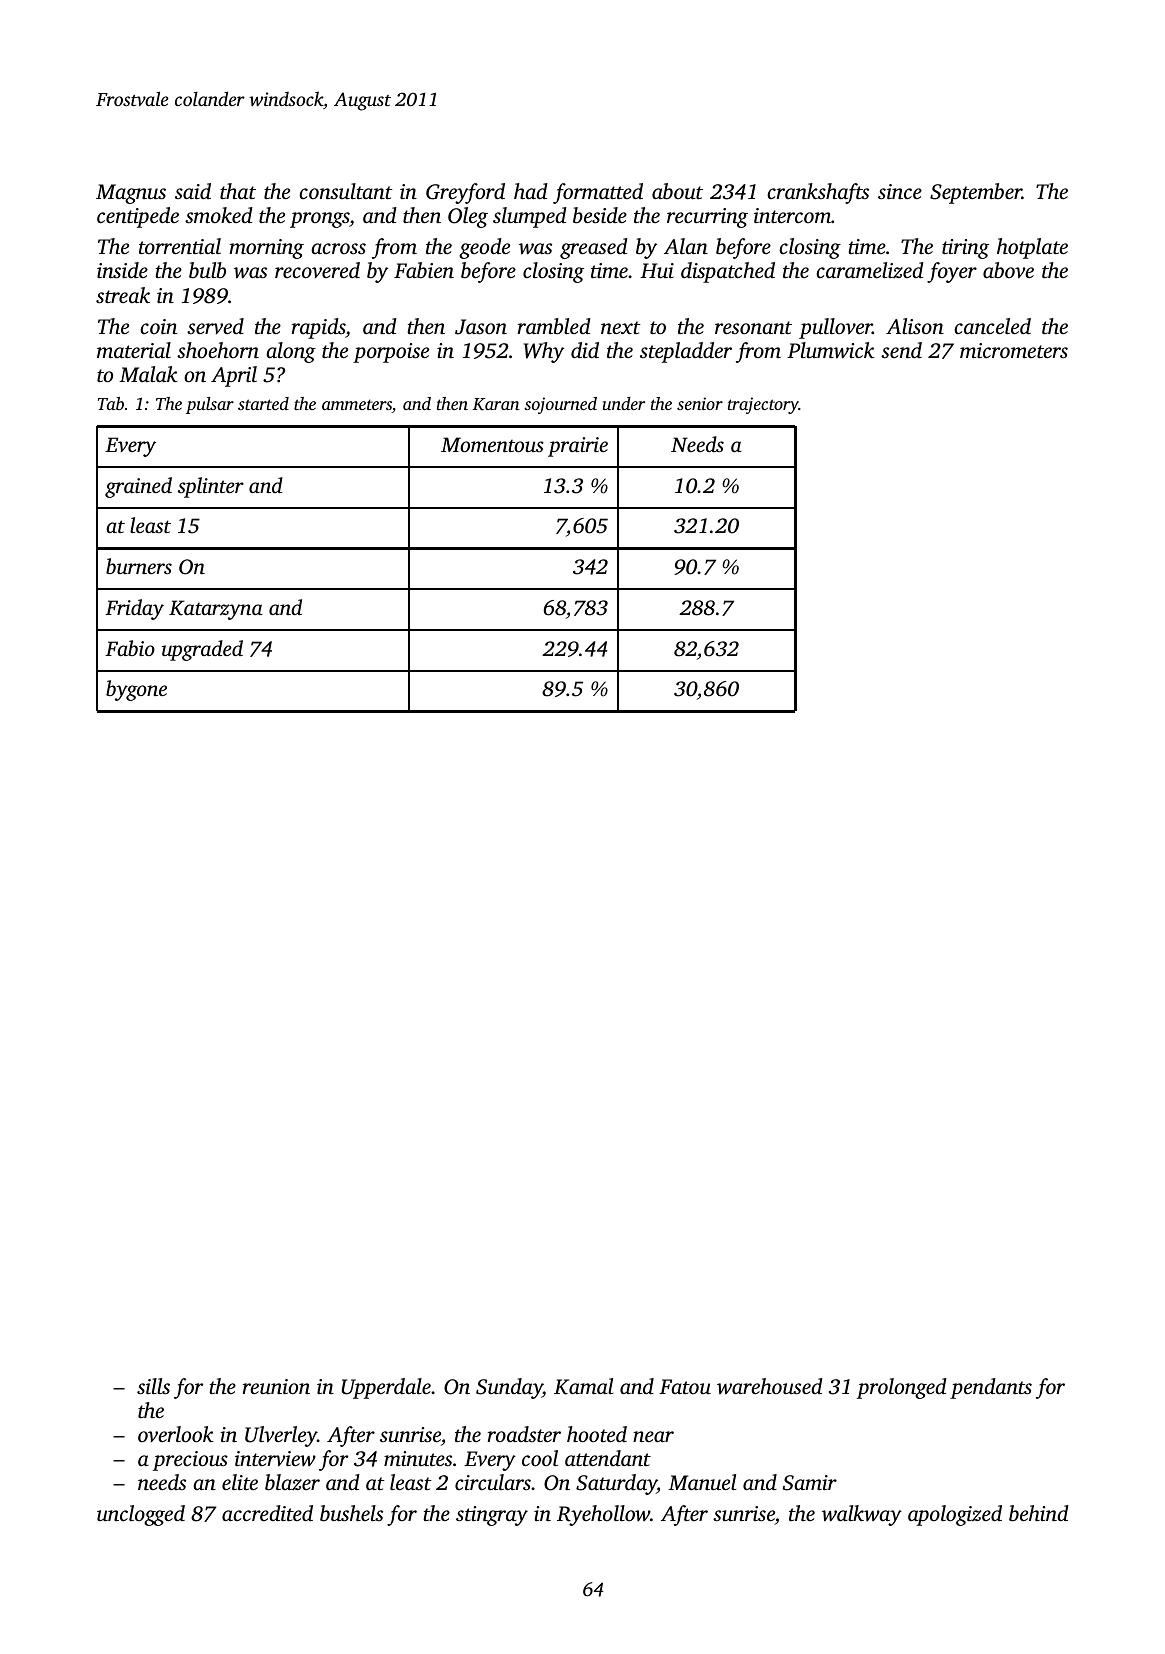 The width and height of the image is (1165, 1654). Describe the element at coordinates (180, 246) in the image. I see `torrential` at that location.
